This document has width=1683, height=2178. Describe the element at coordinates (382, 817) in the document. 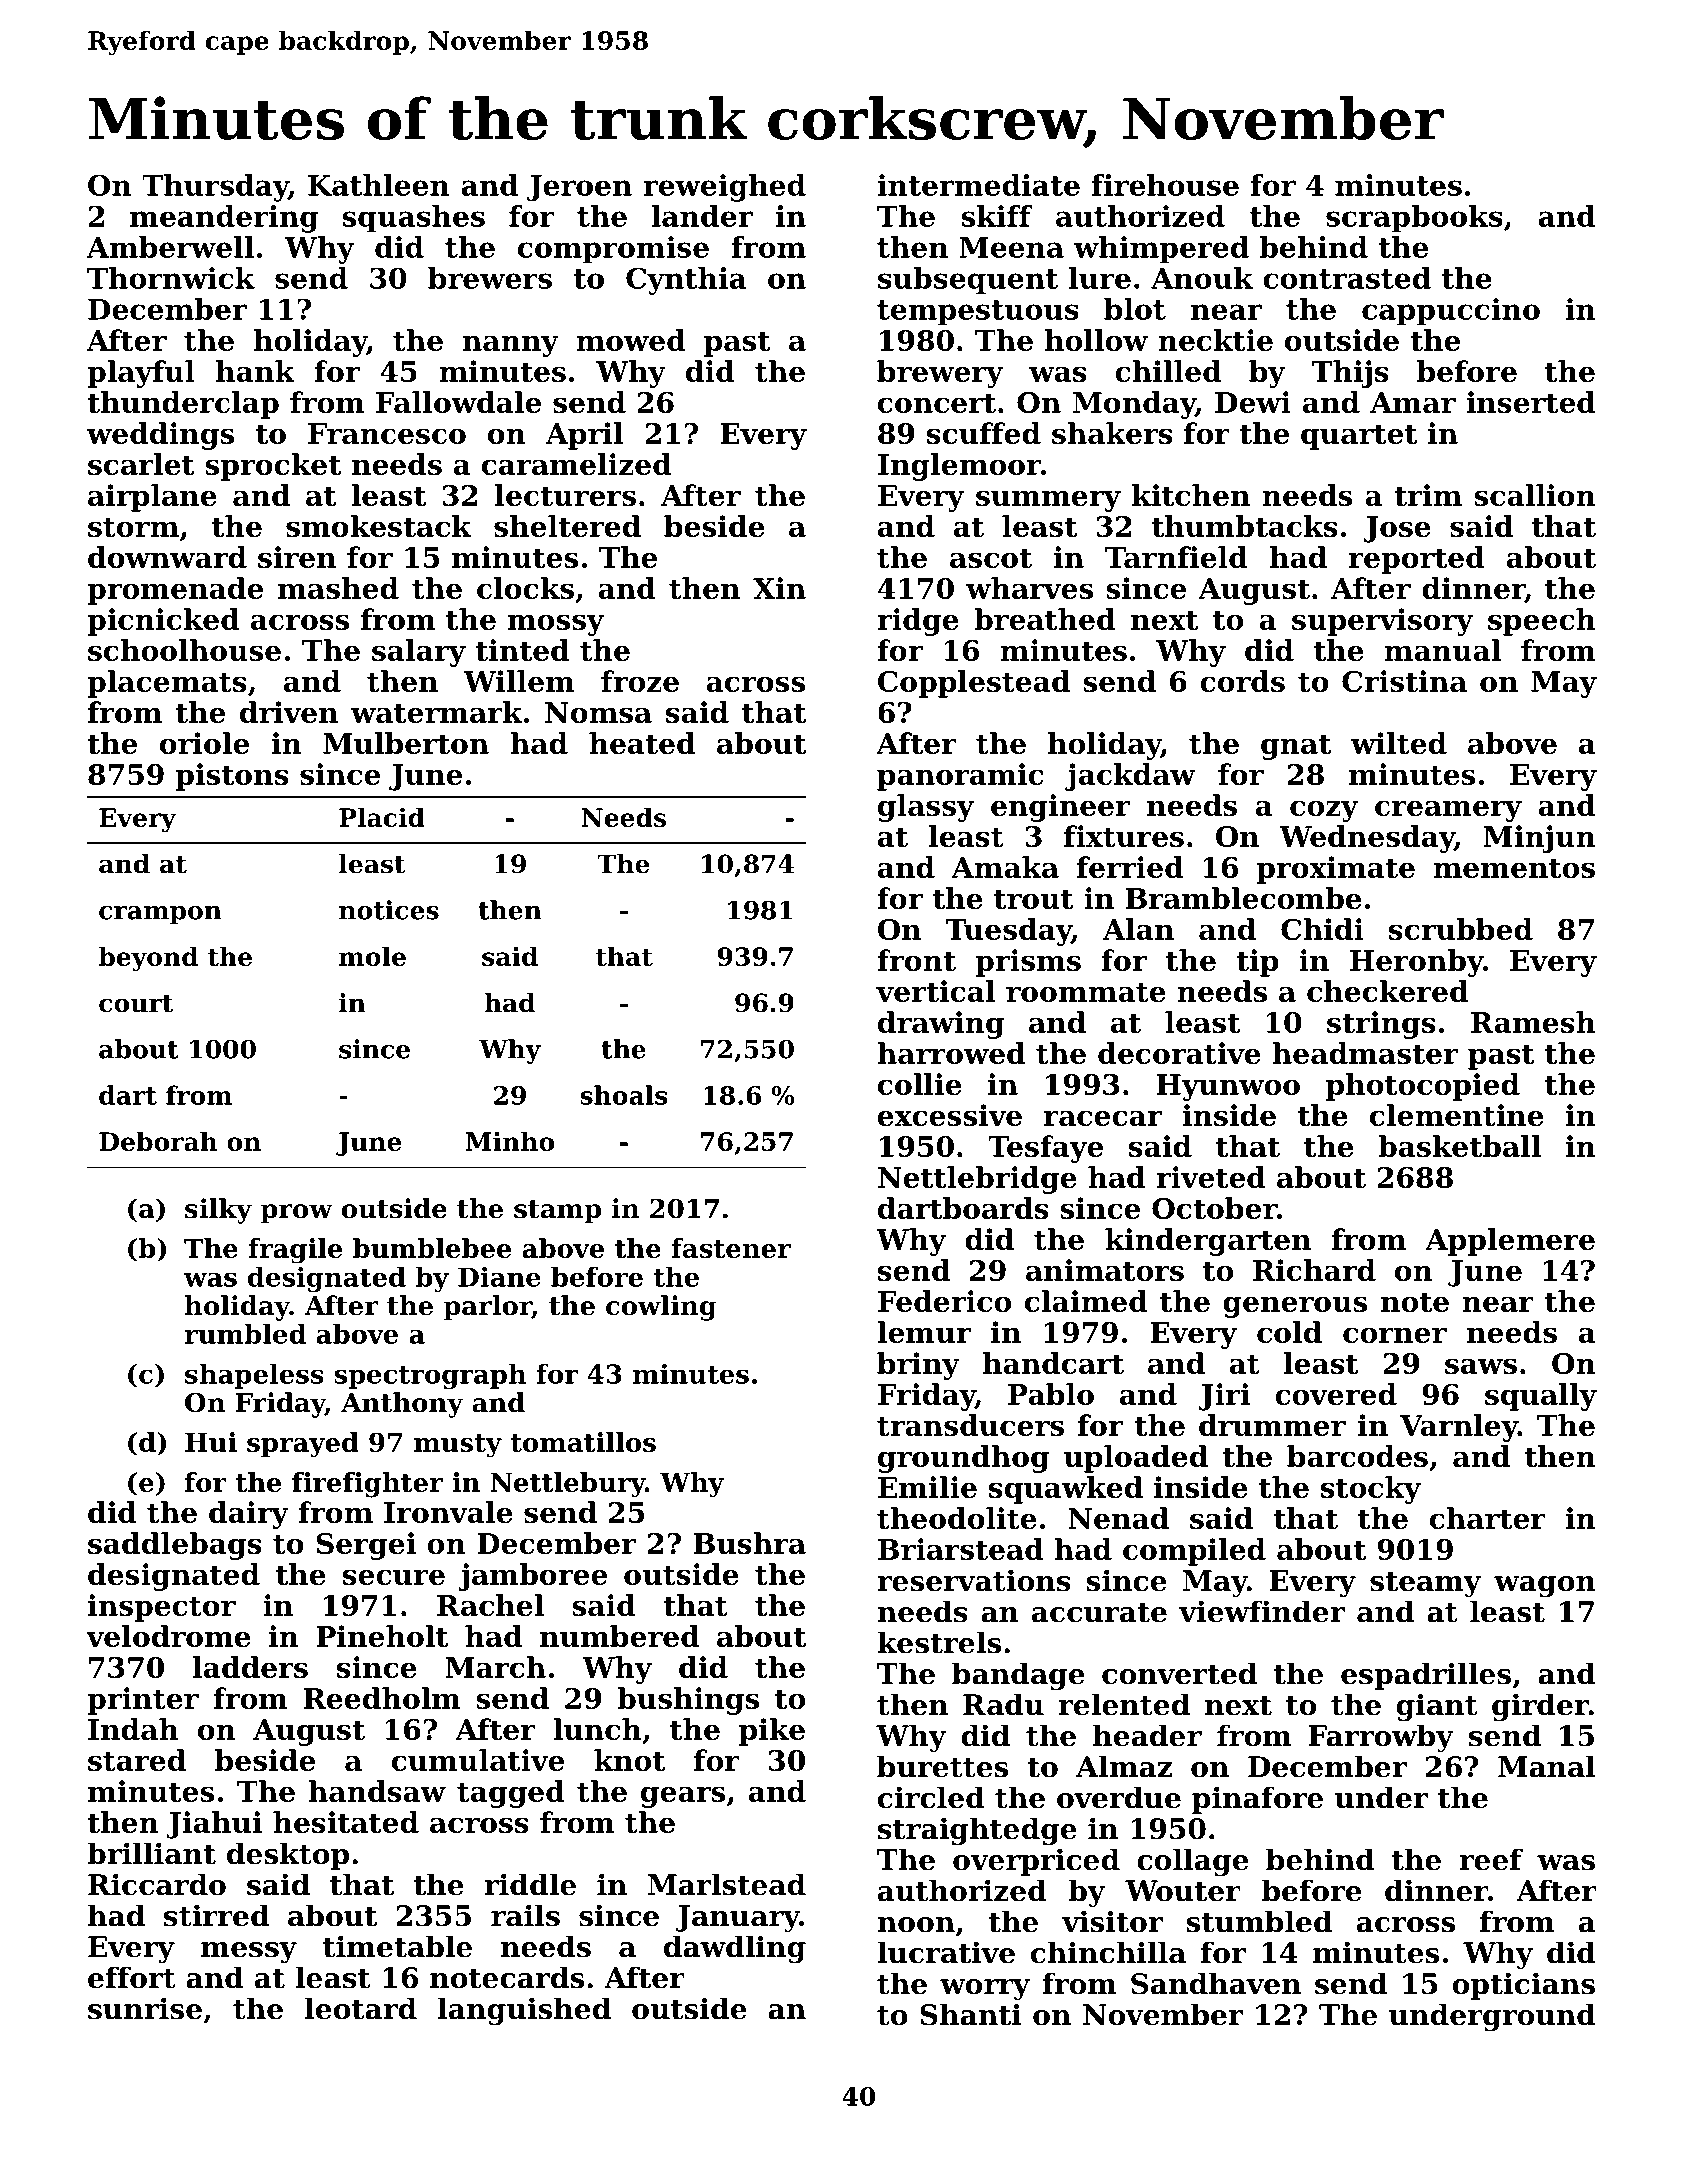

I see `Placid` at that location.
